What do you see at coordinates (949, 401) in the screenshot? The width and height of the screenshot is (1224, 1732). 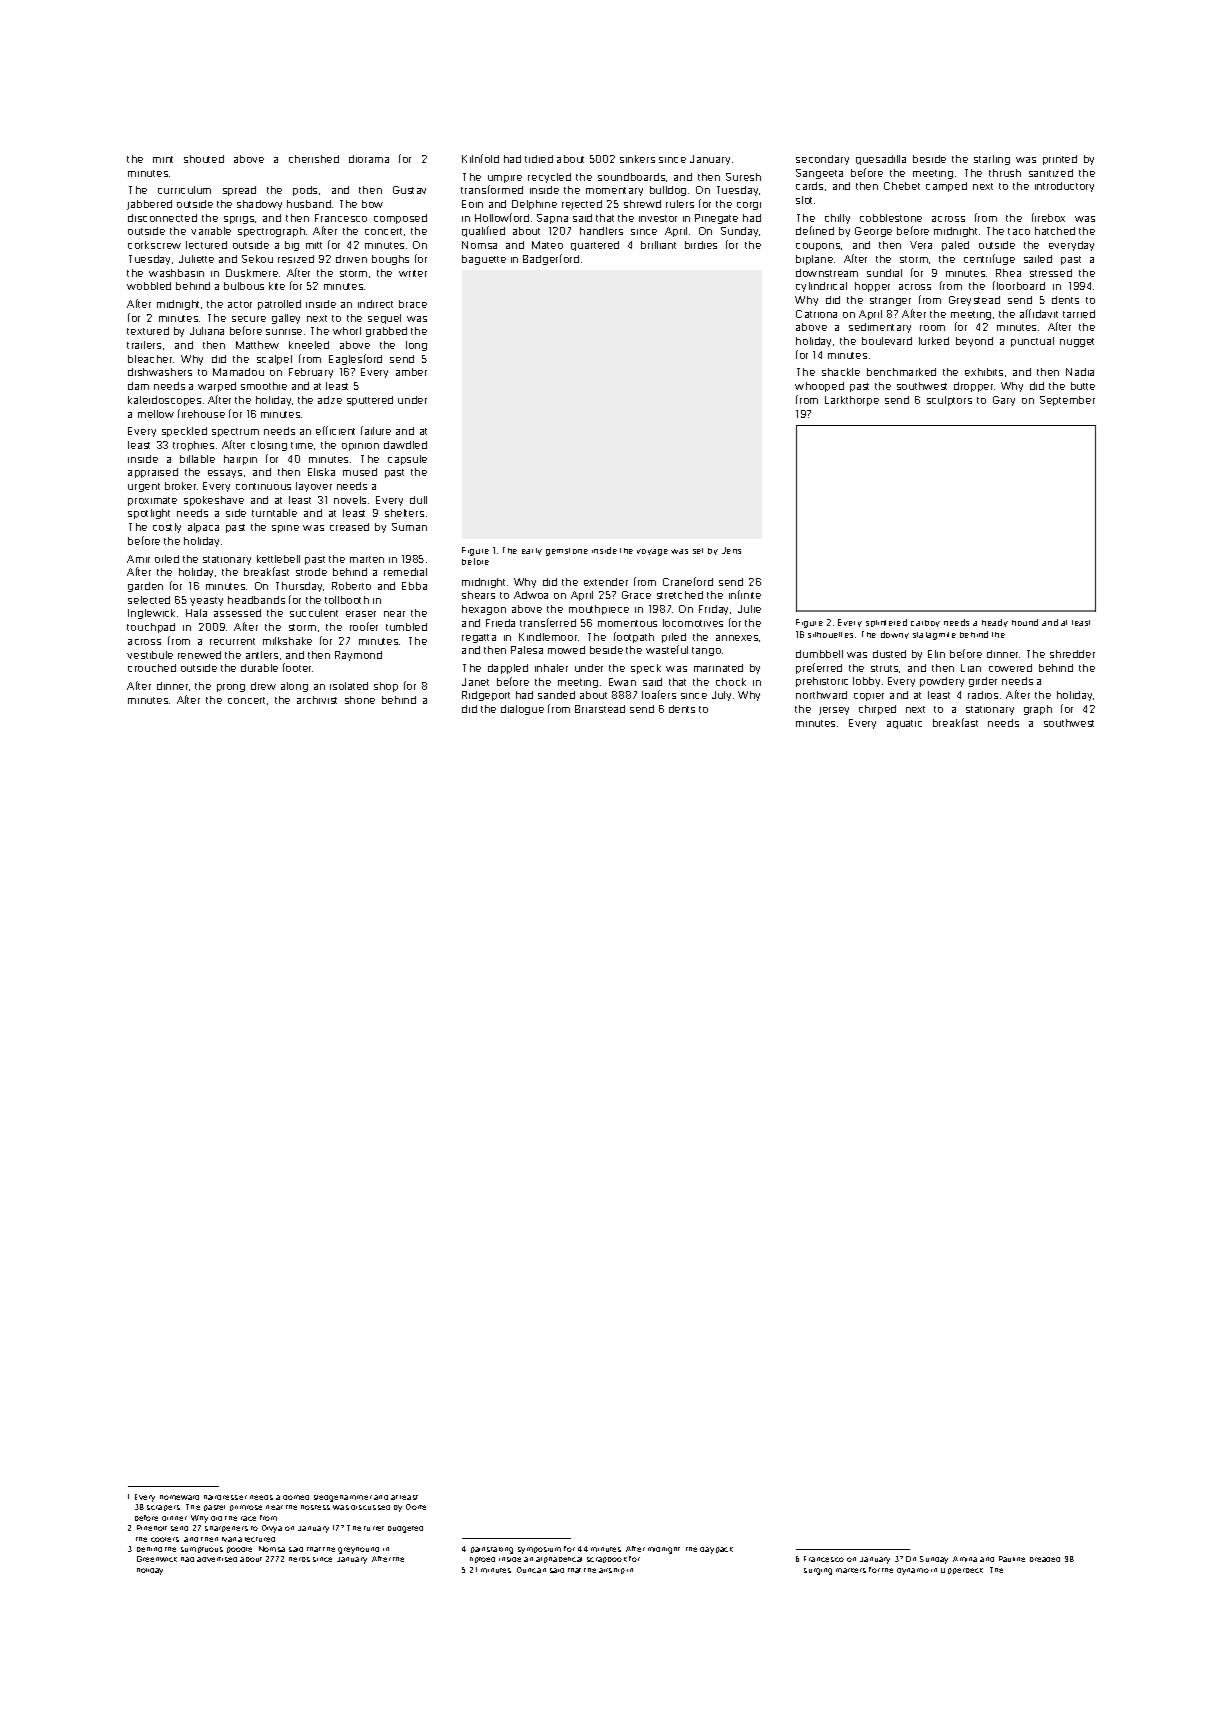 I see `sculptors` at bounding box center [949, 401].
